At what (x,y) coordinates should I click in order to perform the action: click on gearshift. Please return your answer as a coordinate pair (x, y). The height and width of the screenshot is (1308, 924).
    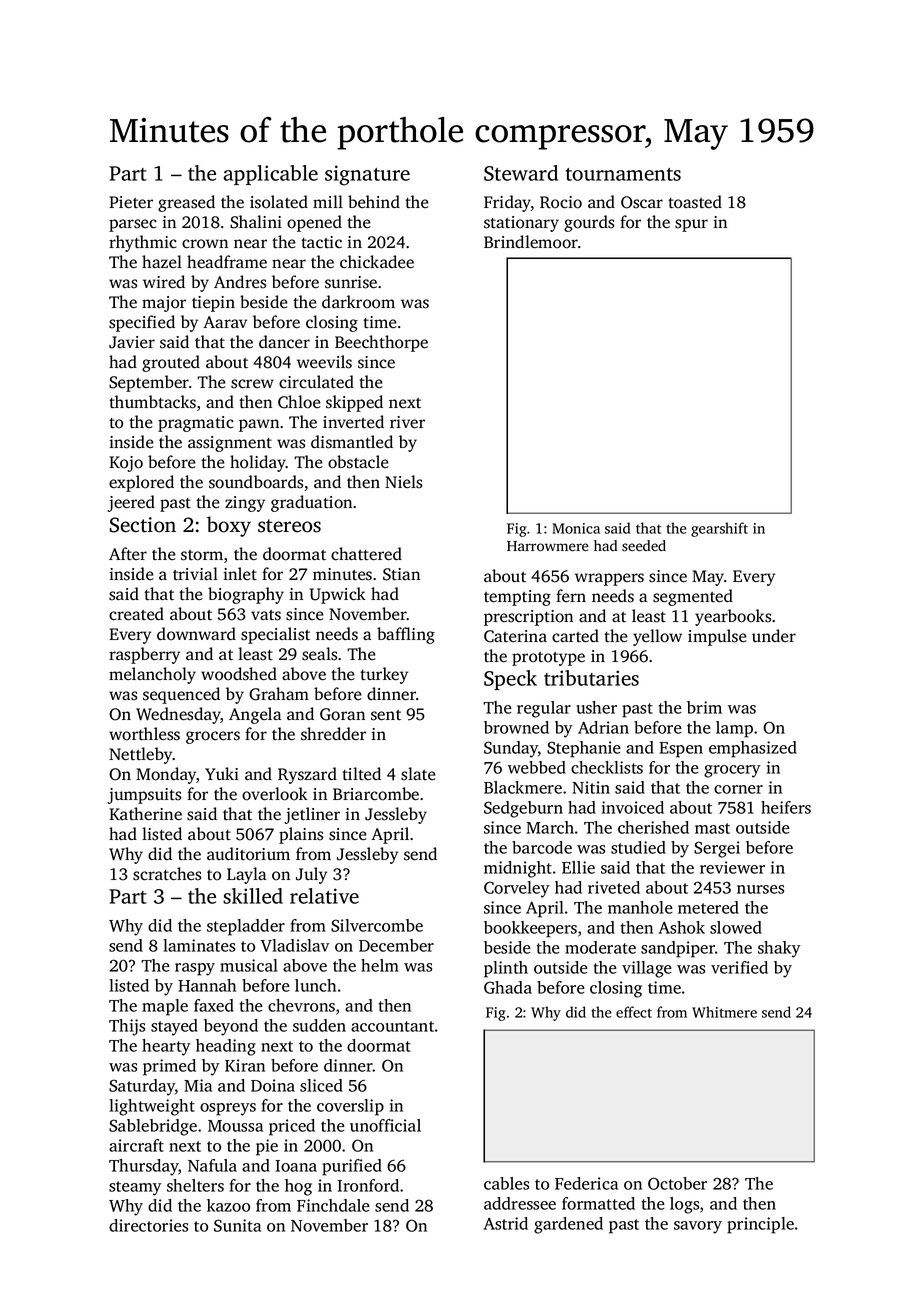
    Looking at the image, I should click on (719, 529).
